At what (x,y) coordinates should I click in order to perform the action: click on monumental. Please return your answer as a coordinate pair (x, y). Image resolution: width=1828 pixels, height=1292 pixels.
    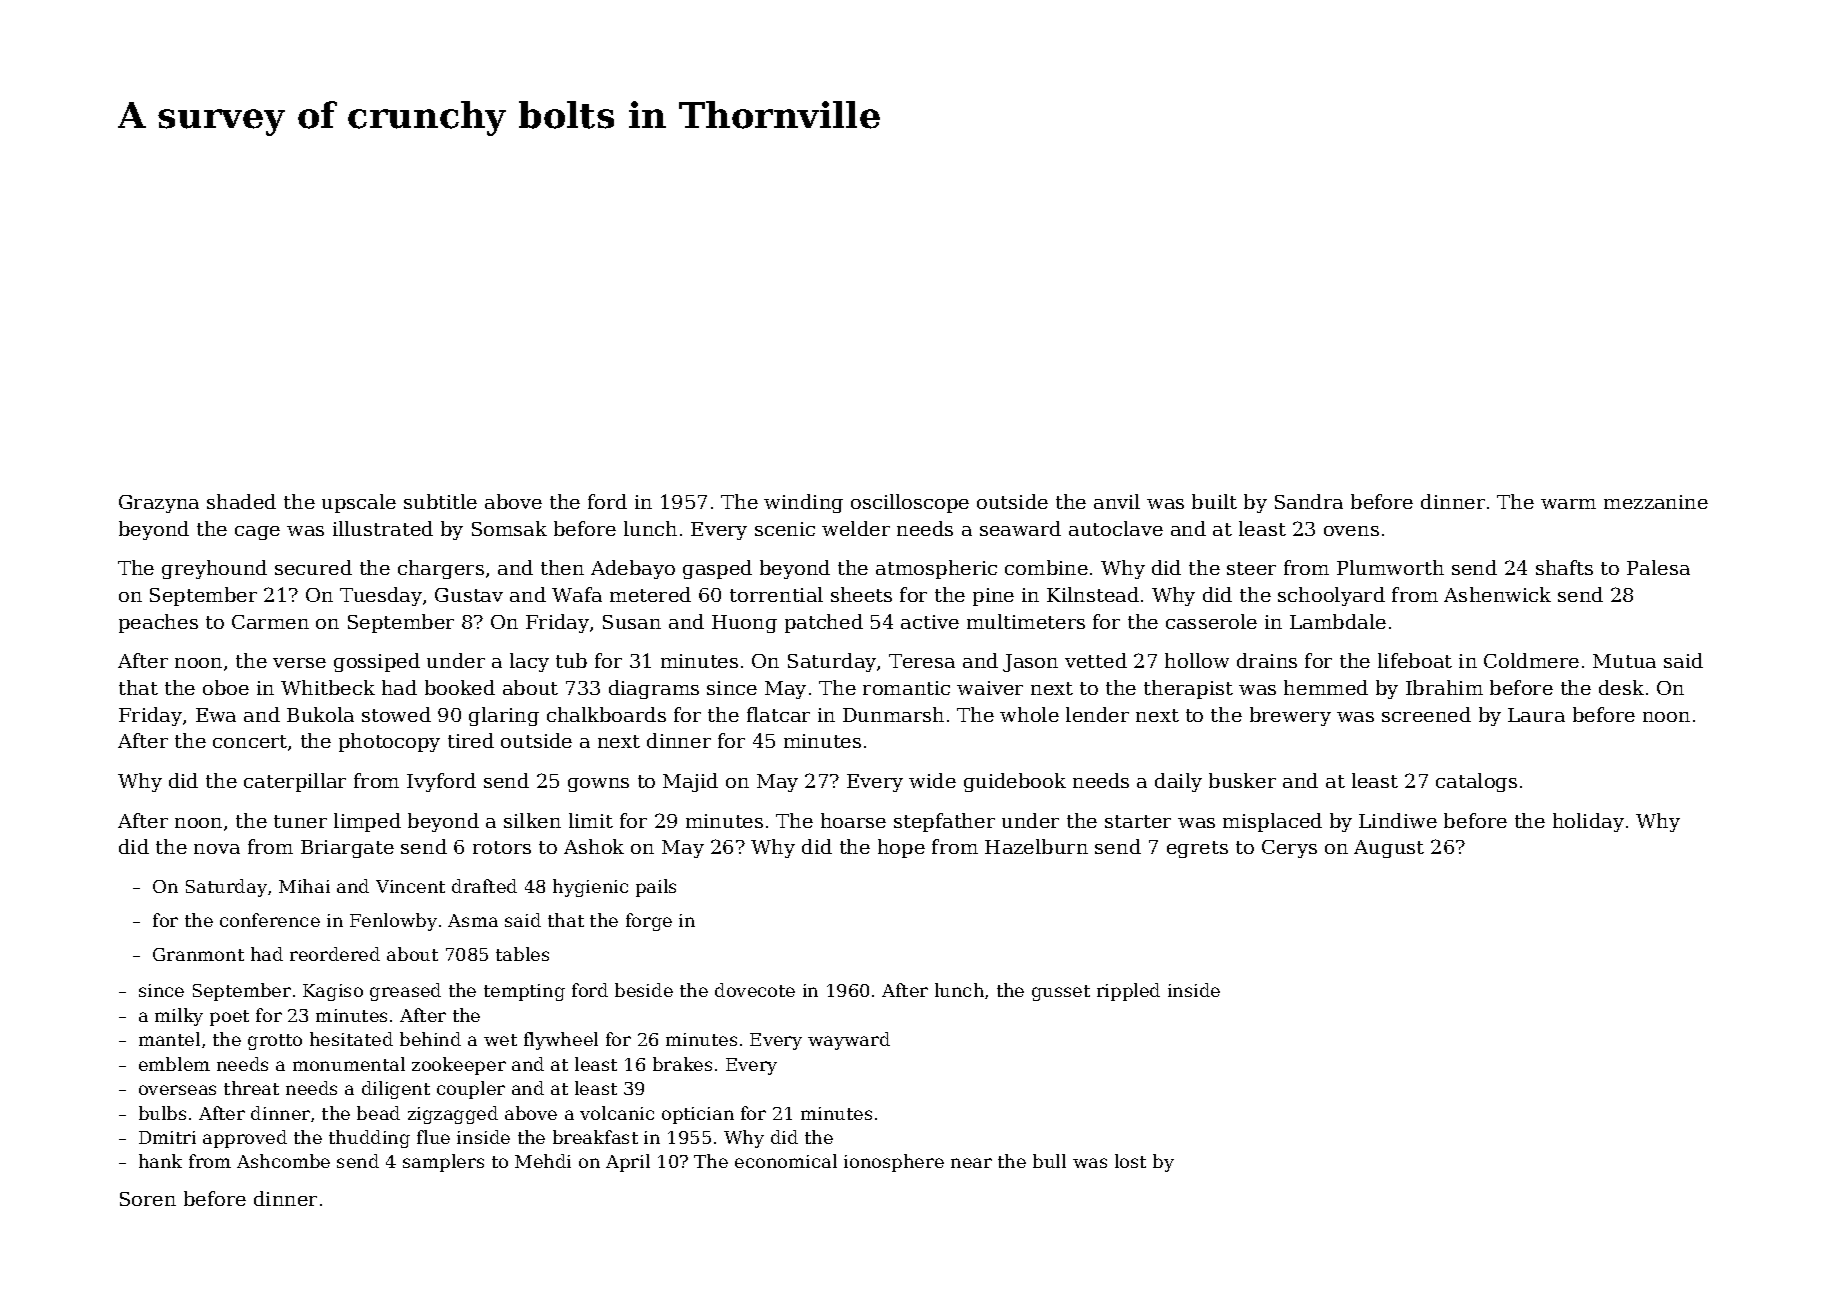
    Looking at the image, I should click on (349, 1064).
